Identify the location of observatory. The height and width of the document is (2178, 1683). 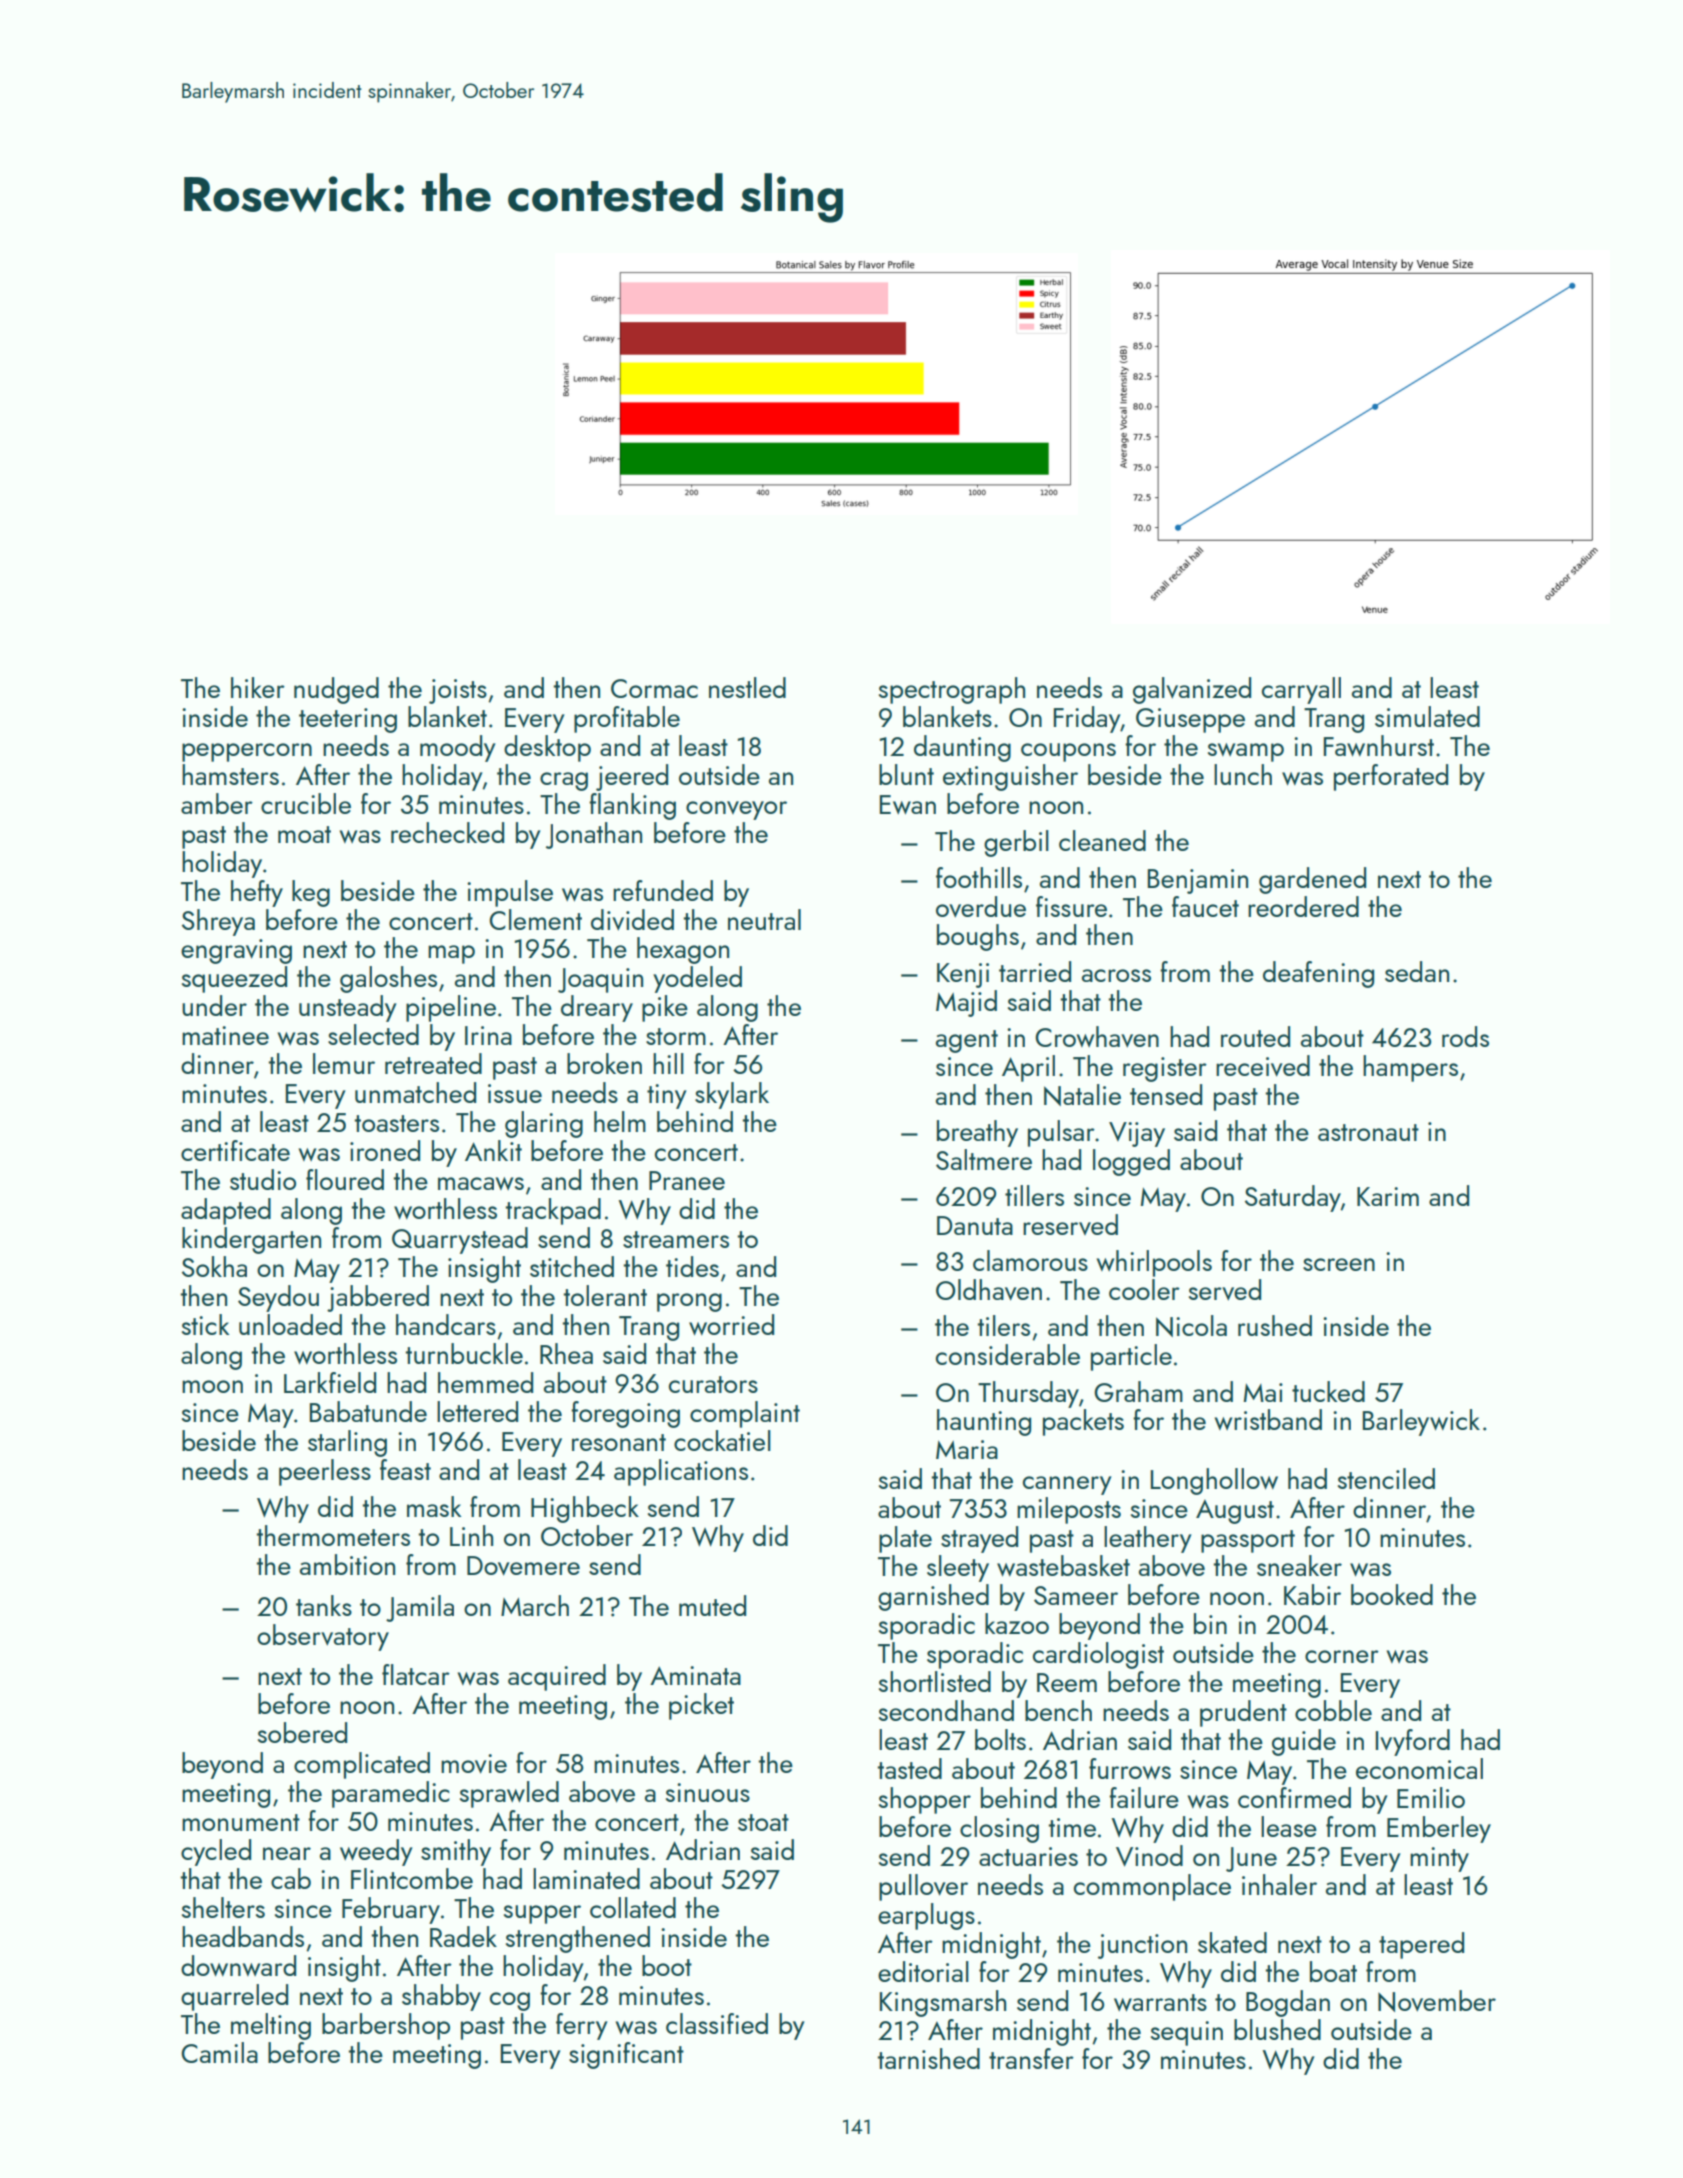
(323, 1637).
